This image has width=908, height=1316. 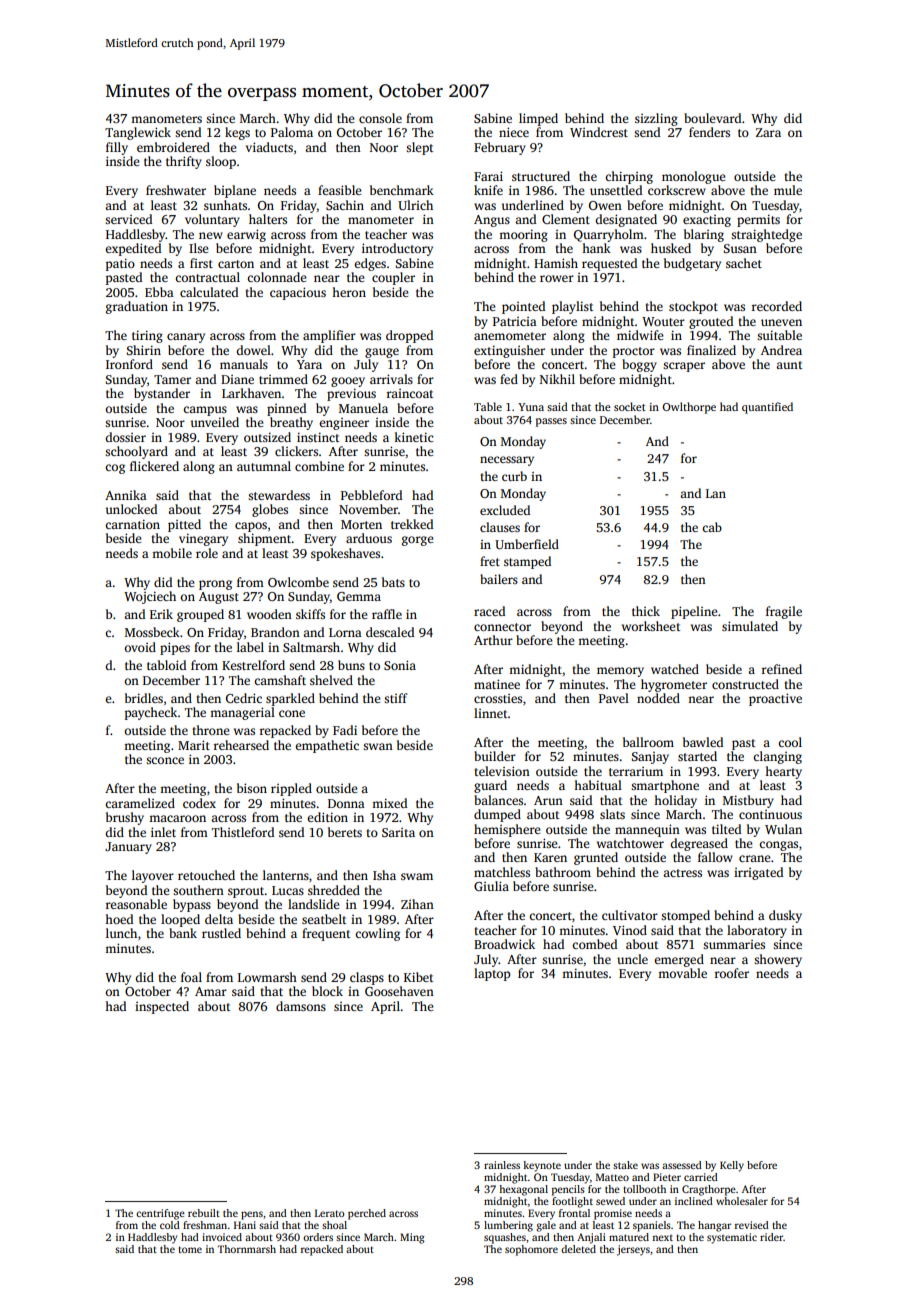 What do you see at coordinates (144, 350) in the image?
I see `Shirin` at bounding box center [144, 350].
